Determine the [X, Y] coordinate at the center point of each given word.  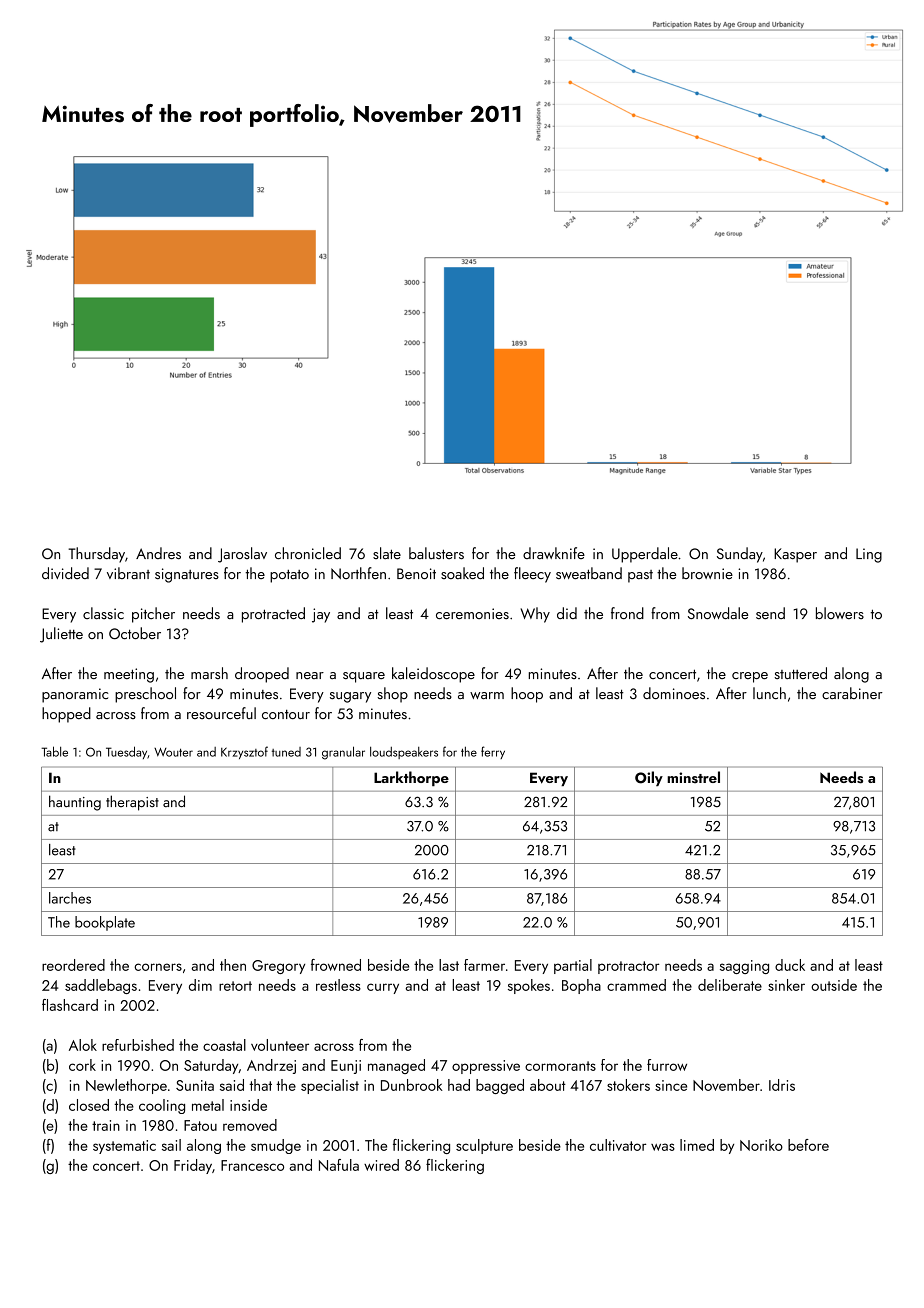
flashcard [70, 1005]
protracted [273, 615]
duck [790, 965]
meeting [129, 675]
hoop [527, 695]
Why [535, 615]
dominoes [674, 693]
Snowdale [718, 613]
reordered [73, 965]
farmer [484, 965]
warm [487, 696]
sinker [786, 985]
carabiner [852, 693]
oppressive [486, 1067]
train [106, 1125]
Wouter [173, 752]
